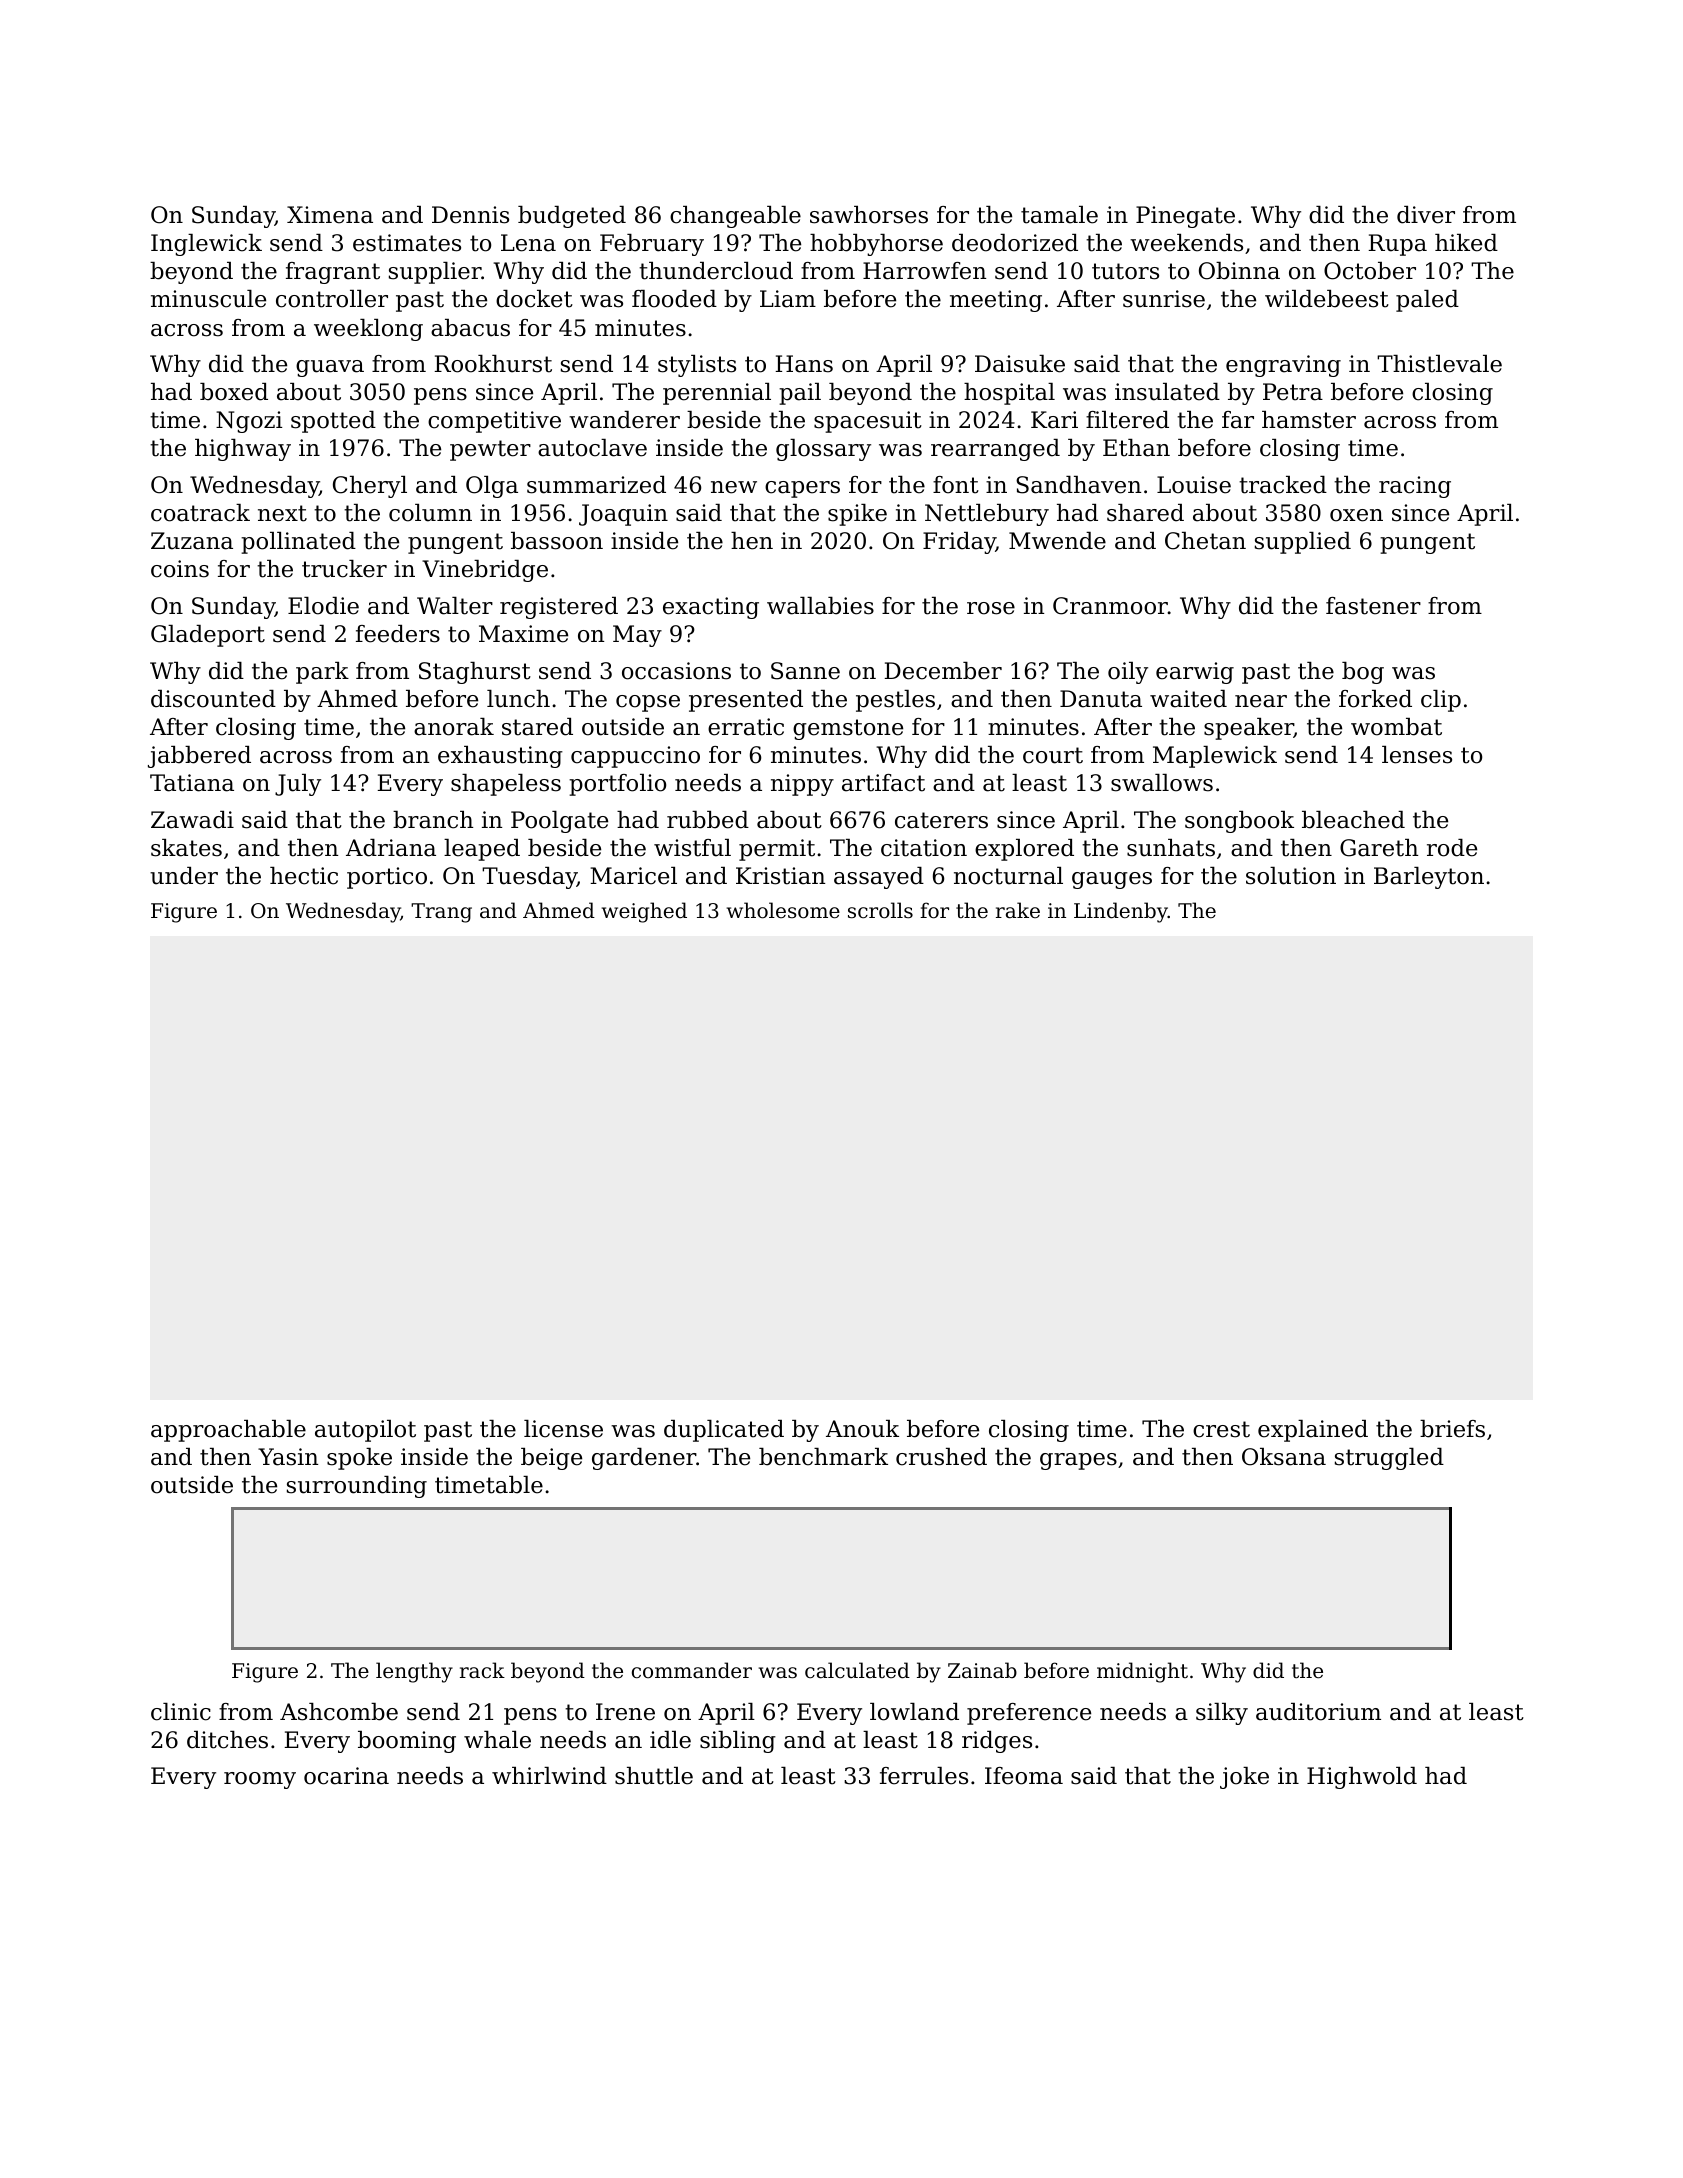  Describe the element at coordinates (398, 634) in the image. I see `feeders` at that location.
